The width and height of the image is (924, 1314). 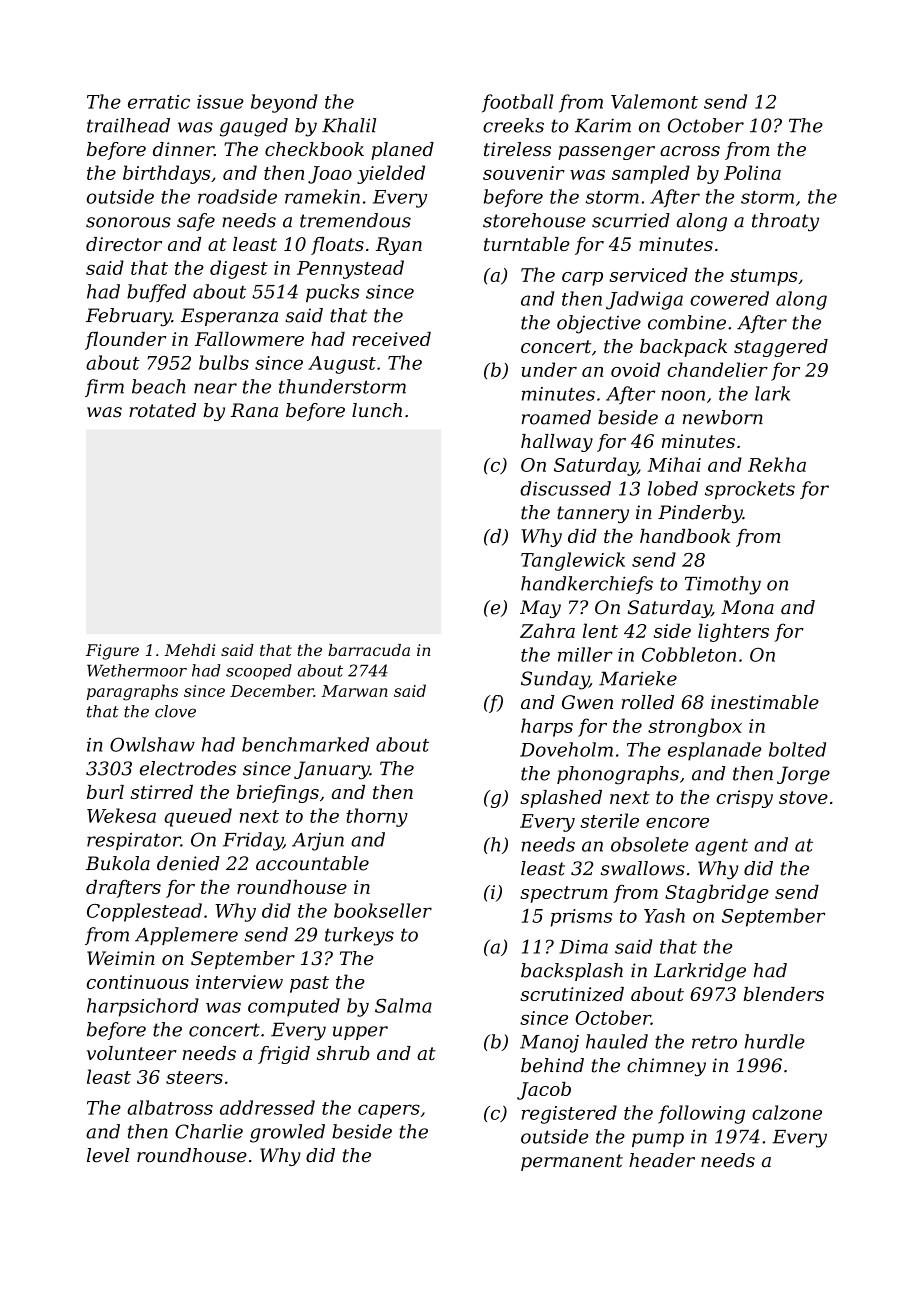 I want to click on stirred, so click(x=162, y=792).
